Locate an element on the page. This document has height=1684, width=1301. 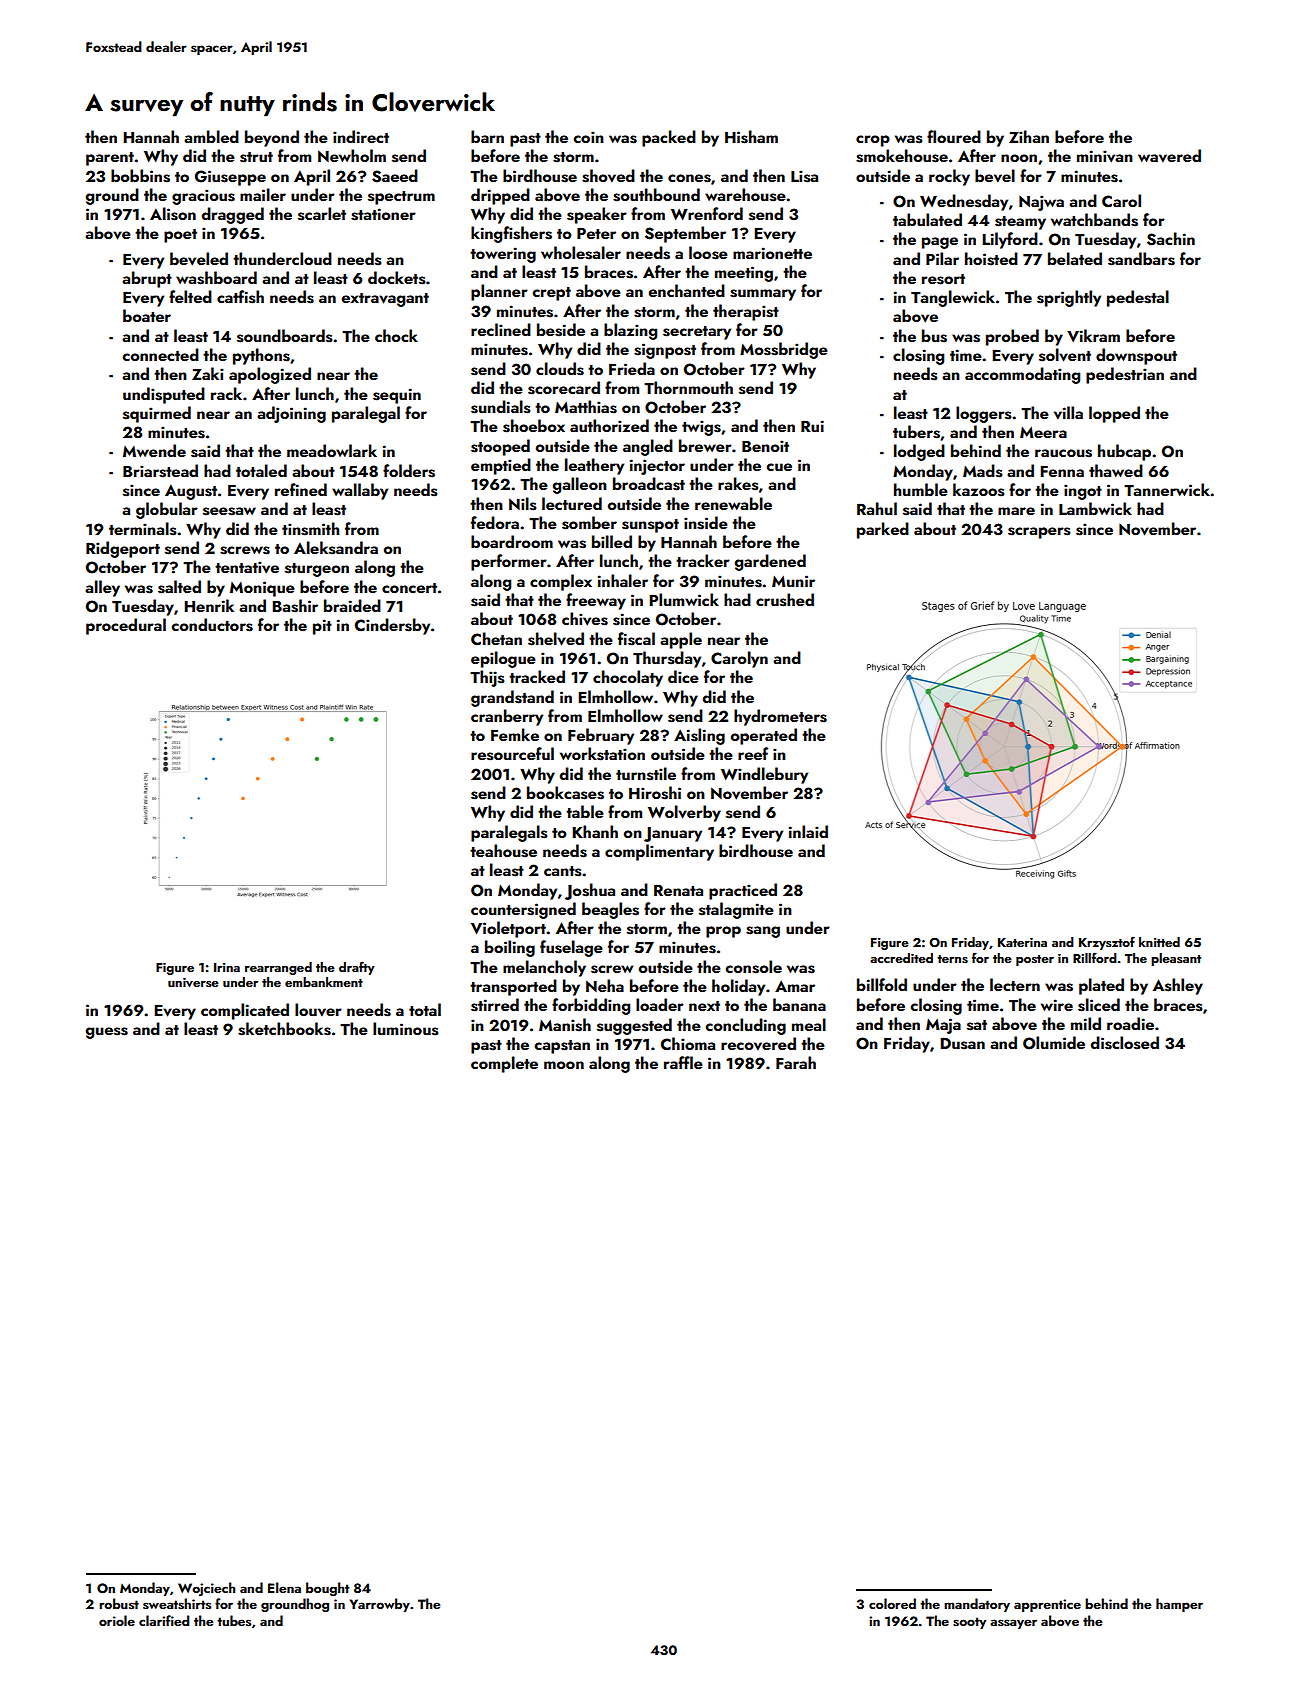
guess is located at coordinates (107, 1033).
